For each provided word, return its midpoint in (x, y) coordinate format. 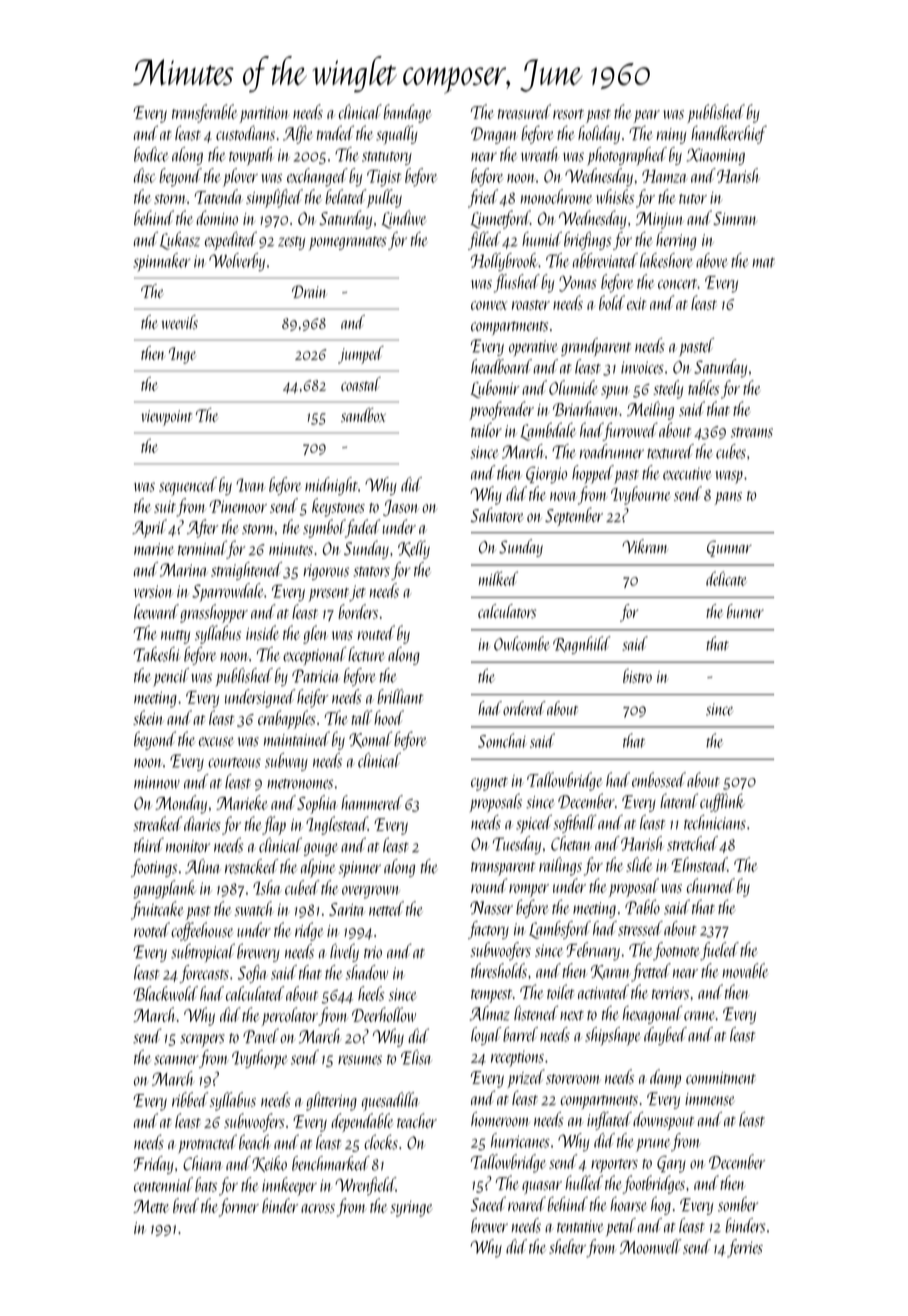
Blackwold (165, 993)
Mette (151, 1206)
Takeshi (157, 654)
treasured (524, 111)
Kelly (414, 549)
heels (371, 993)
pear (647, 116)
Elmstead (699, 864)
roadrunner (612, 451)
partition (264, 115)
